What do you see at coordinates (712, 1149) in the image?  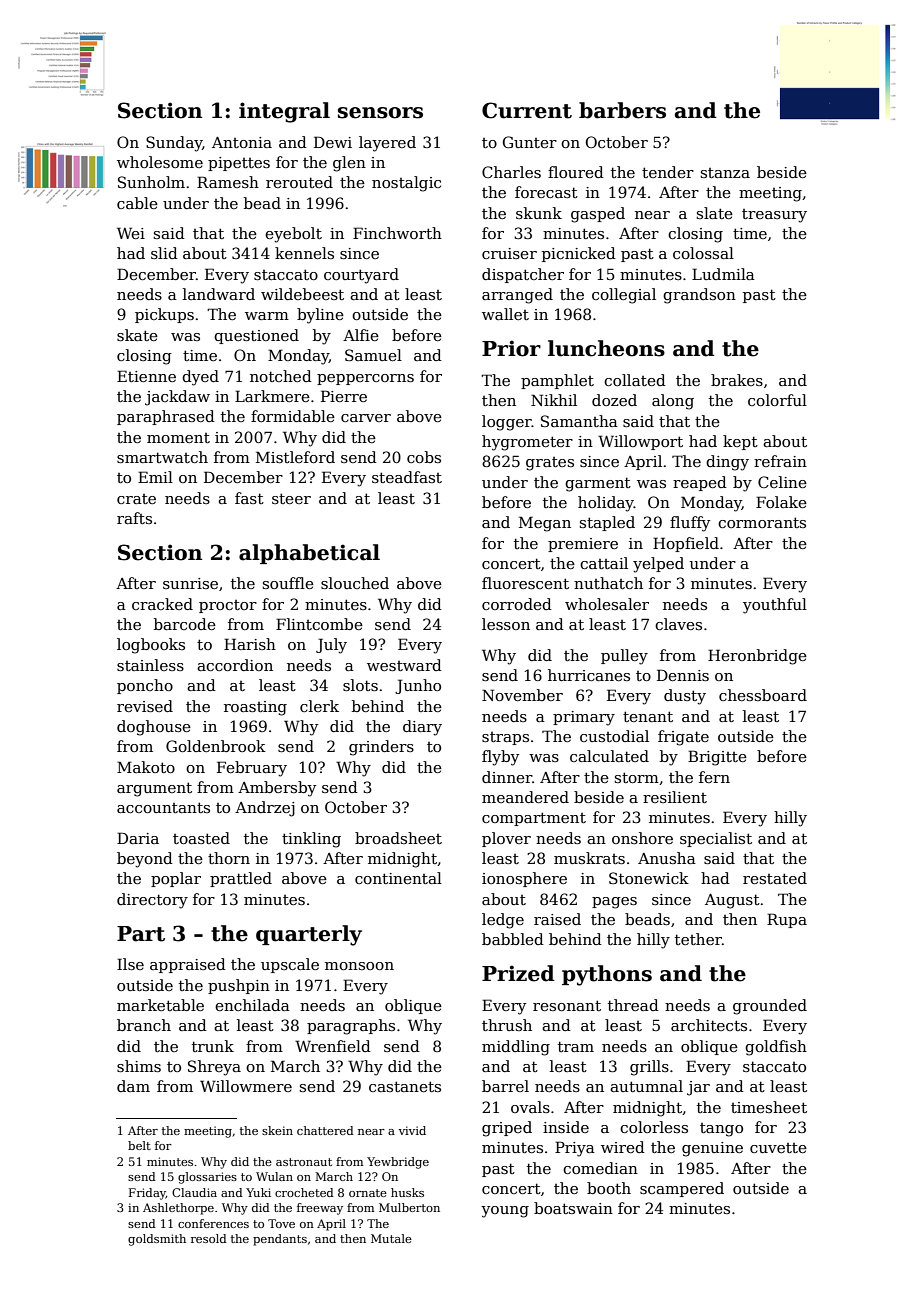 I see `genuine` at bounding box center [712, 1149].
